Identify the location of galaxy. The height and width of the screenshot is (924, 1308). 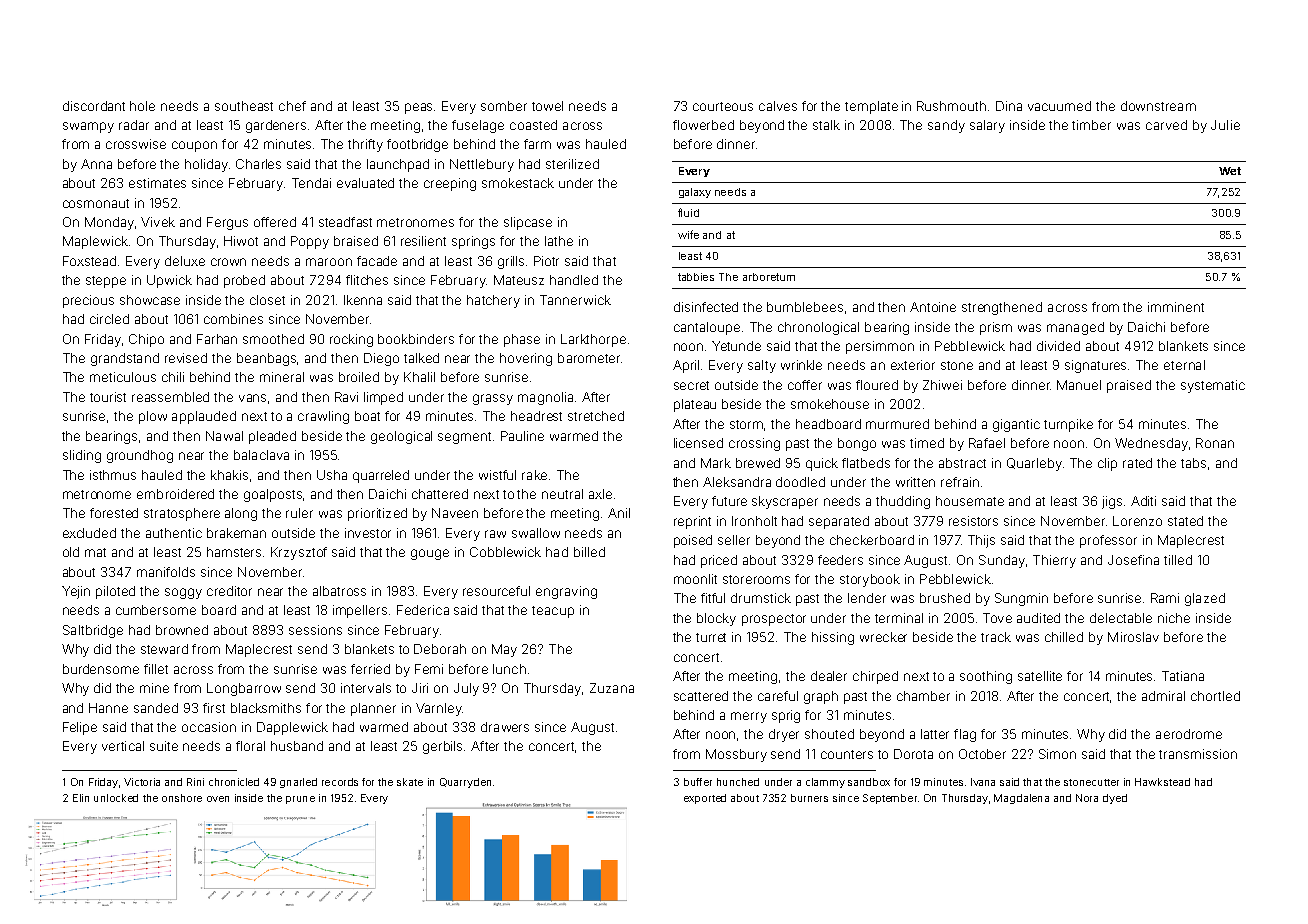
(695, 193).
